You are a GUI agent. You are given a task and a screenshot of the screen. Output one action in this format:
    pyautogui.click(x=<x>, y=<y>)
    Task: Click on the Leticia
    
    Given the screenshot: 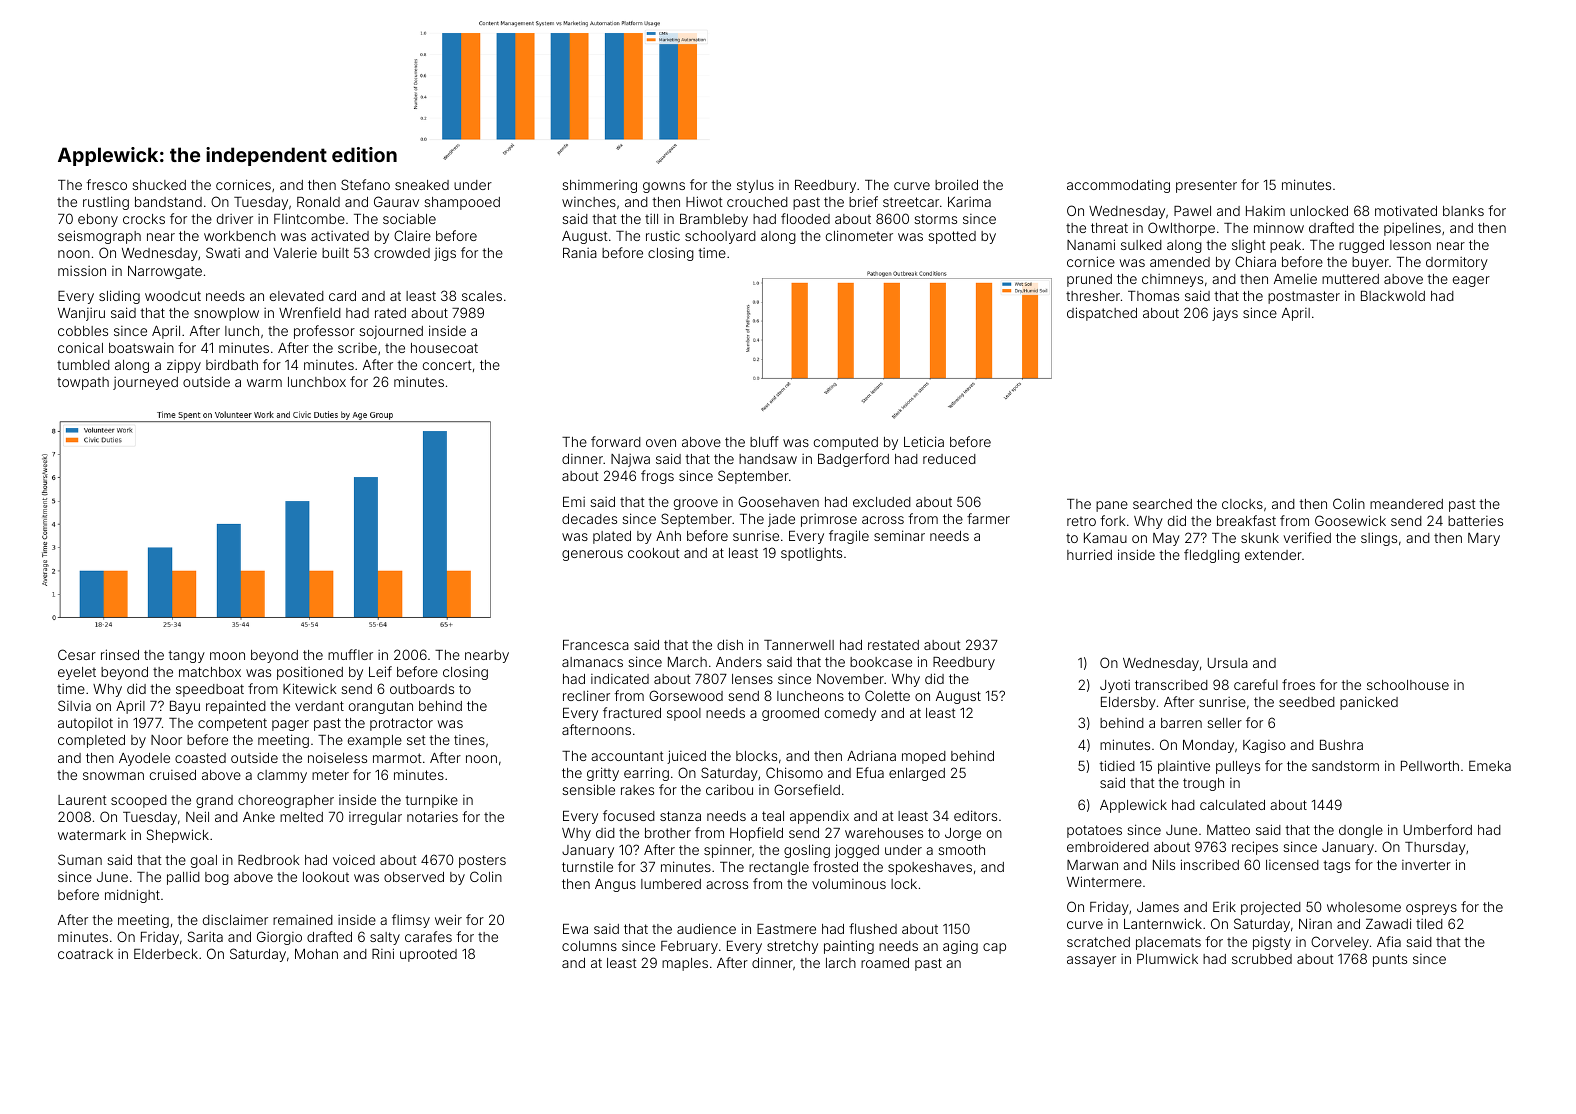 What is the action you would take?
    pyautogui.click(x=924, y=441)
